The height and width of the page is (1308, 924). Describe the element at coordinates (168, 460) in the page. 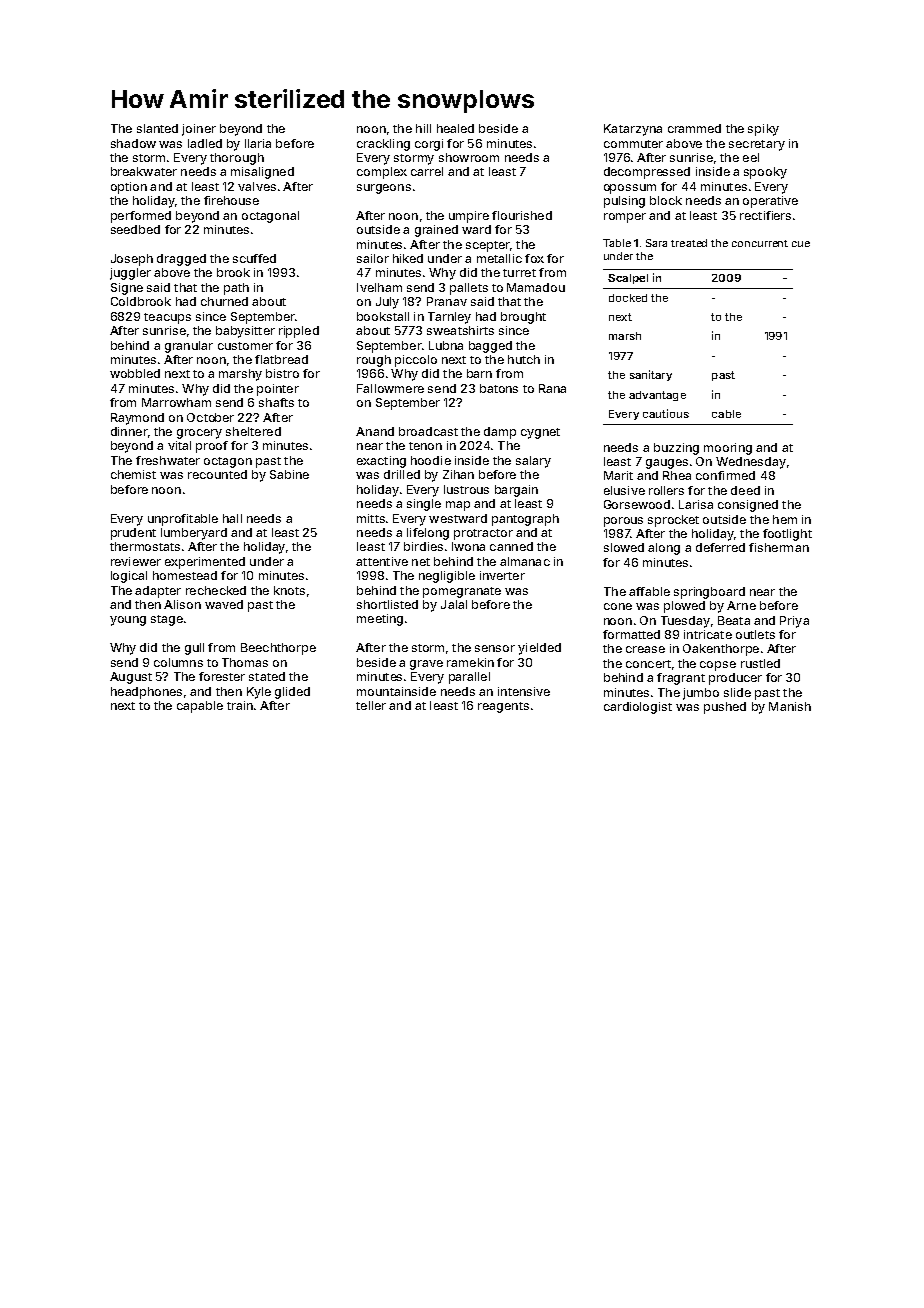

I see `freshwater` at that location.
